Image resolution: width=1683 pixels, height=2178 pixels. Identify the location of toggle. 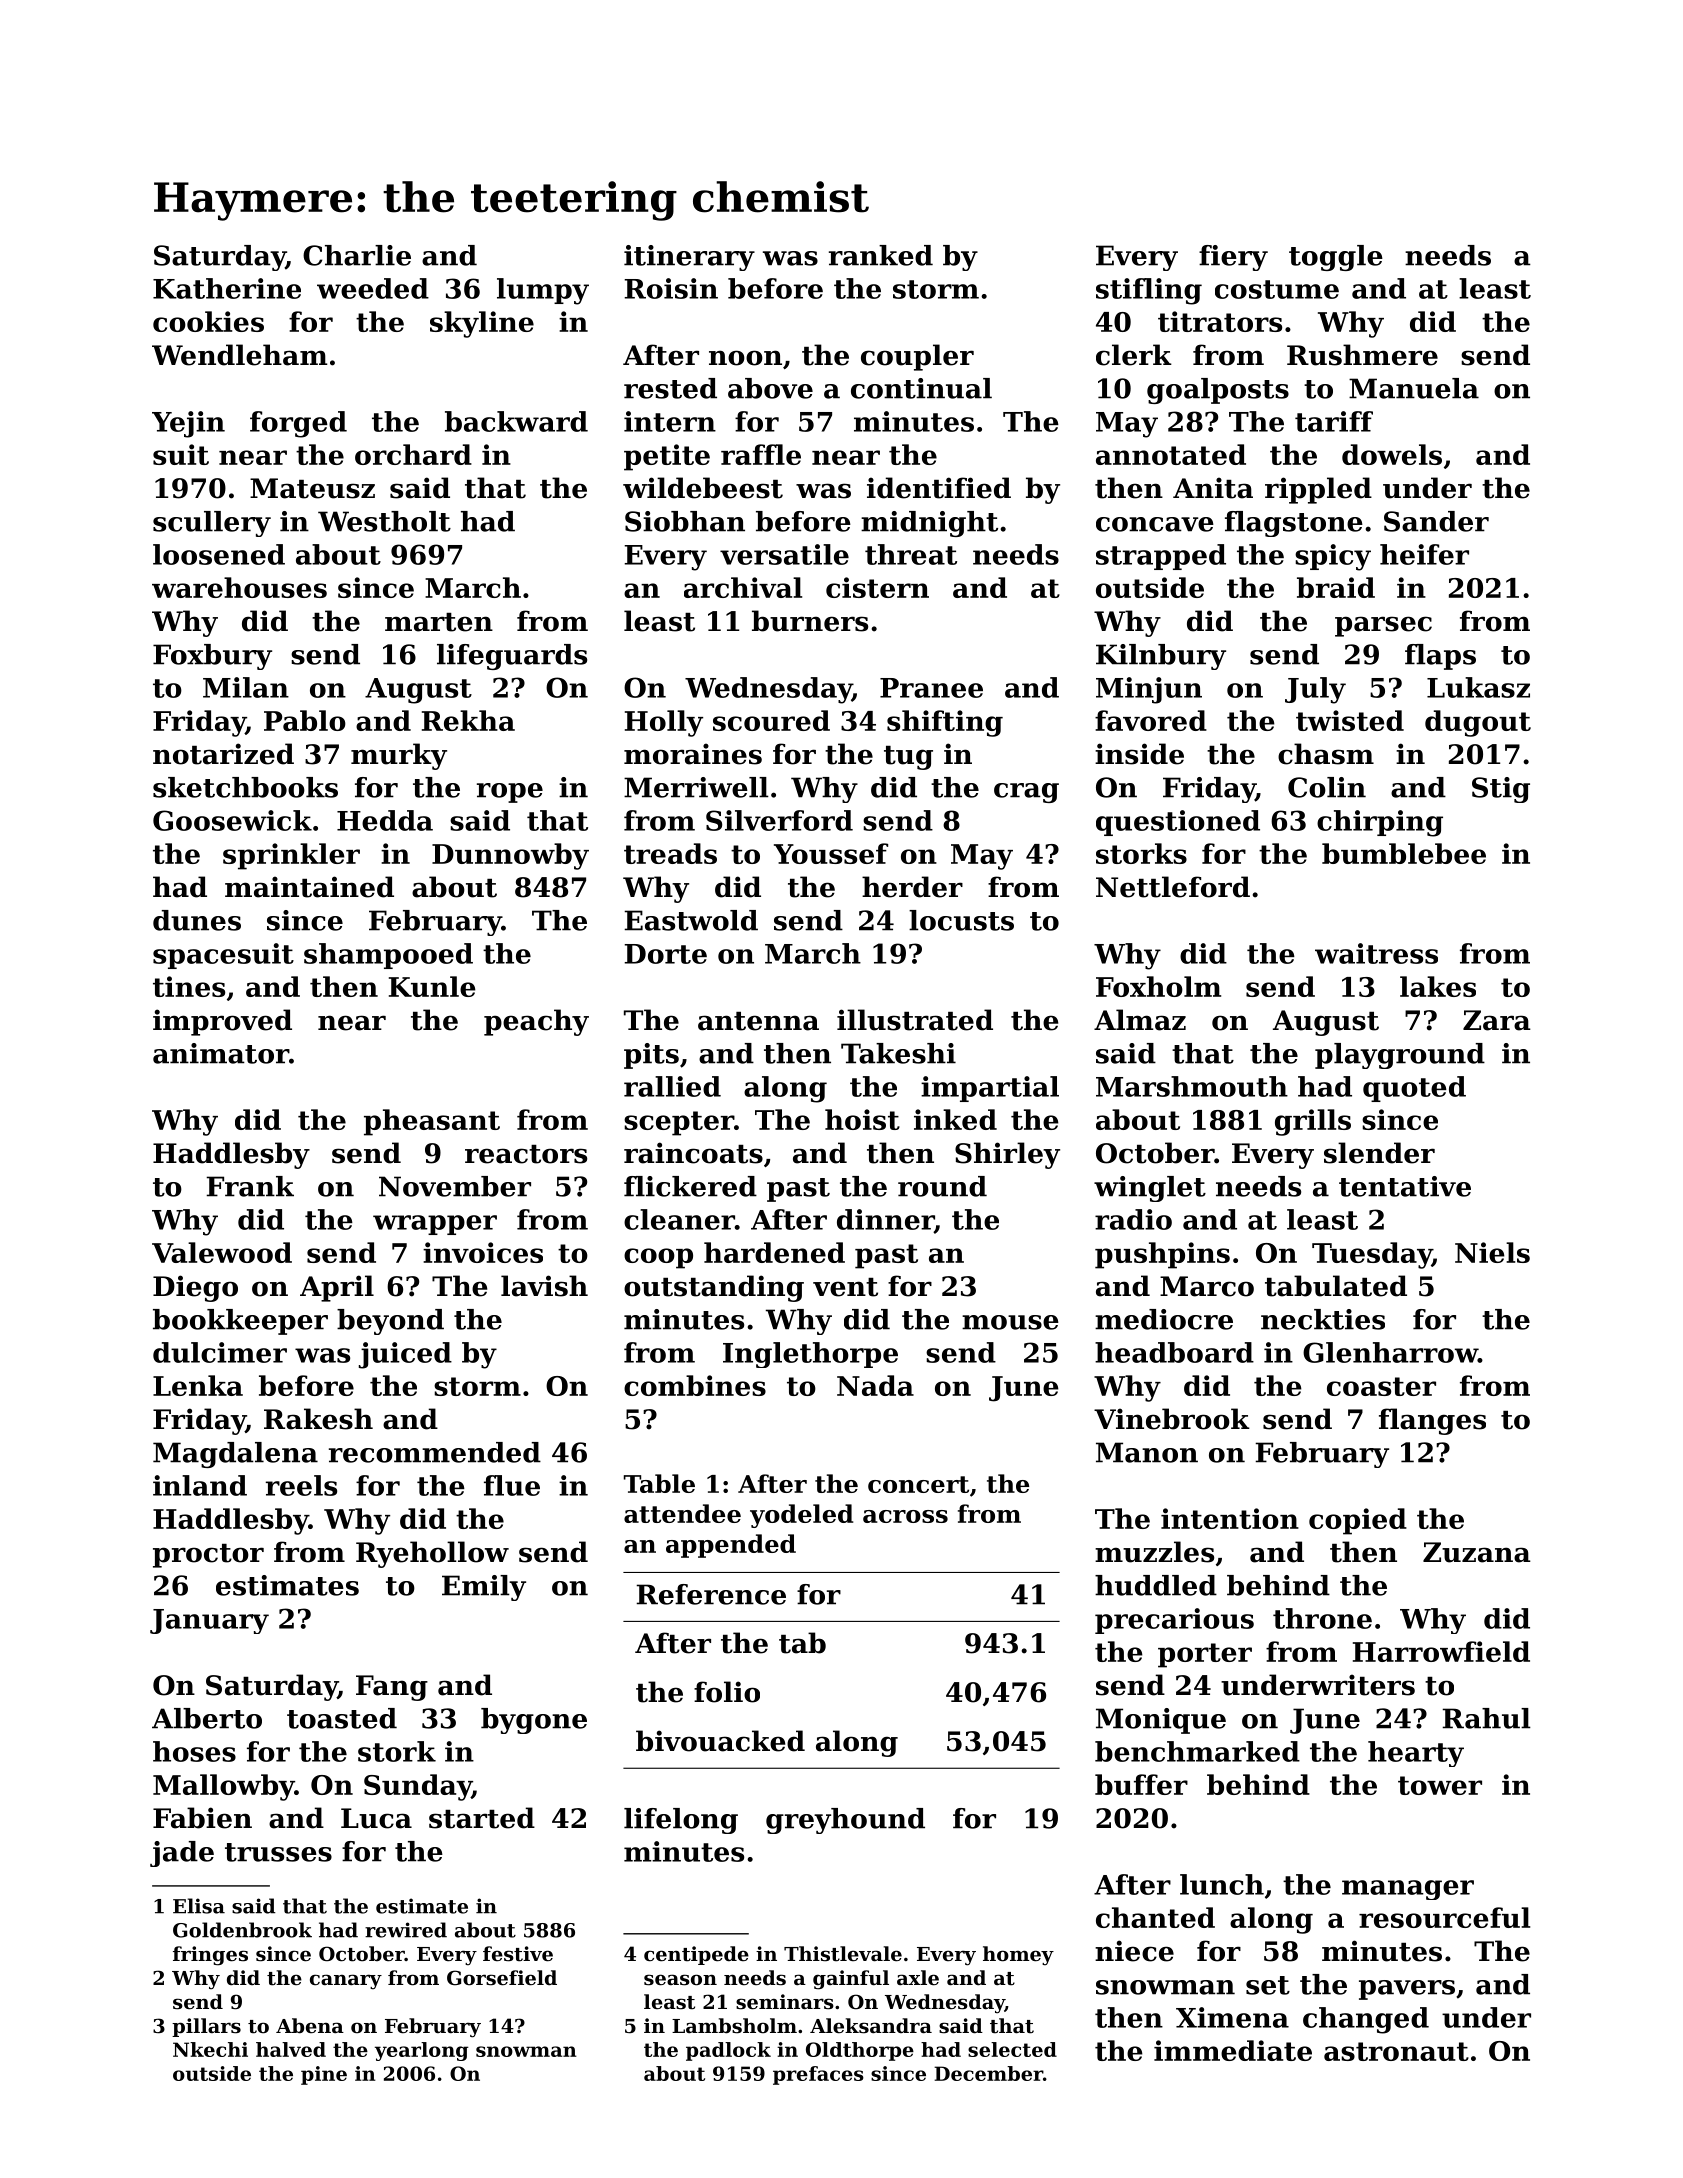
(1336, 258).
